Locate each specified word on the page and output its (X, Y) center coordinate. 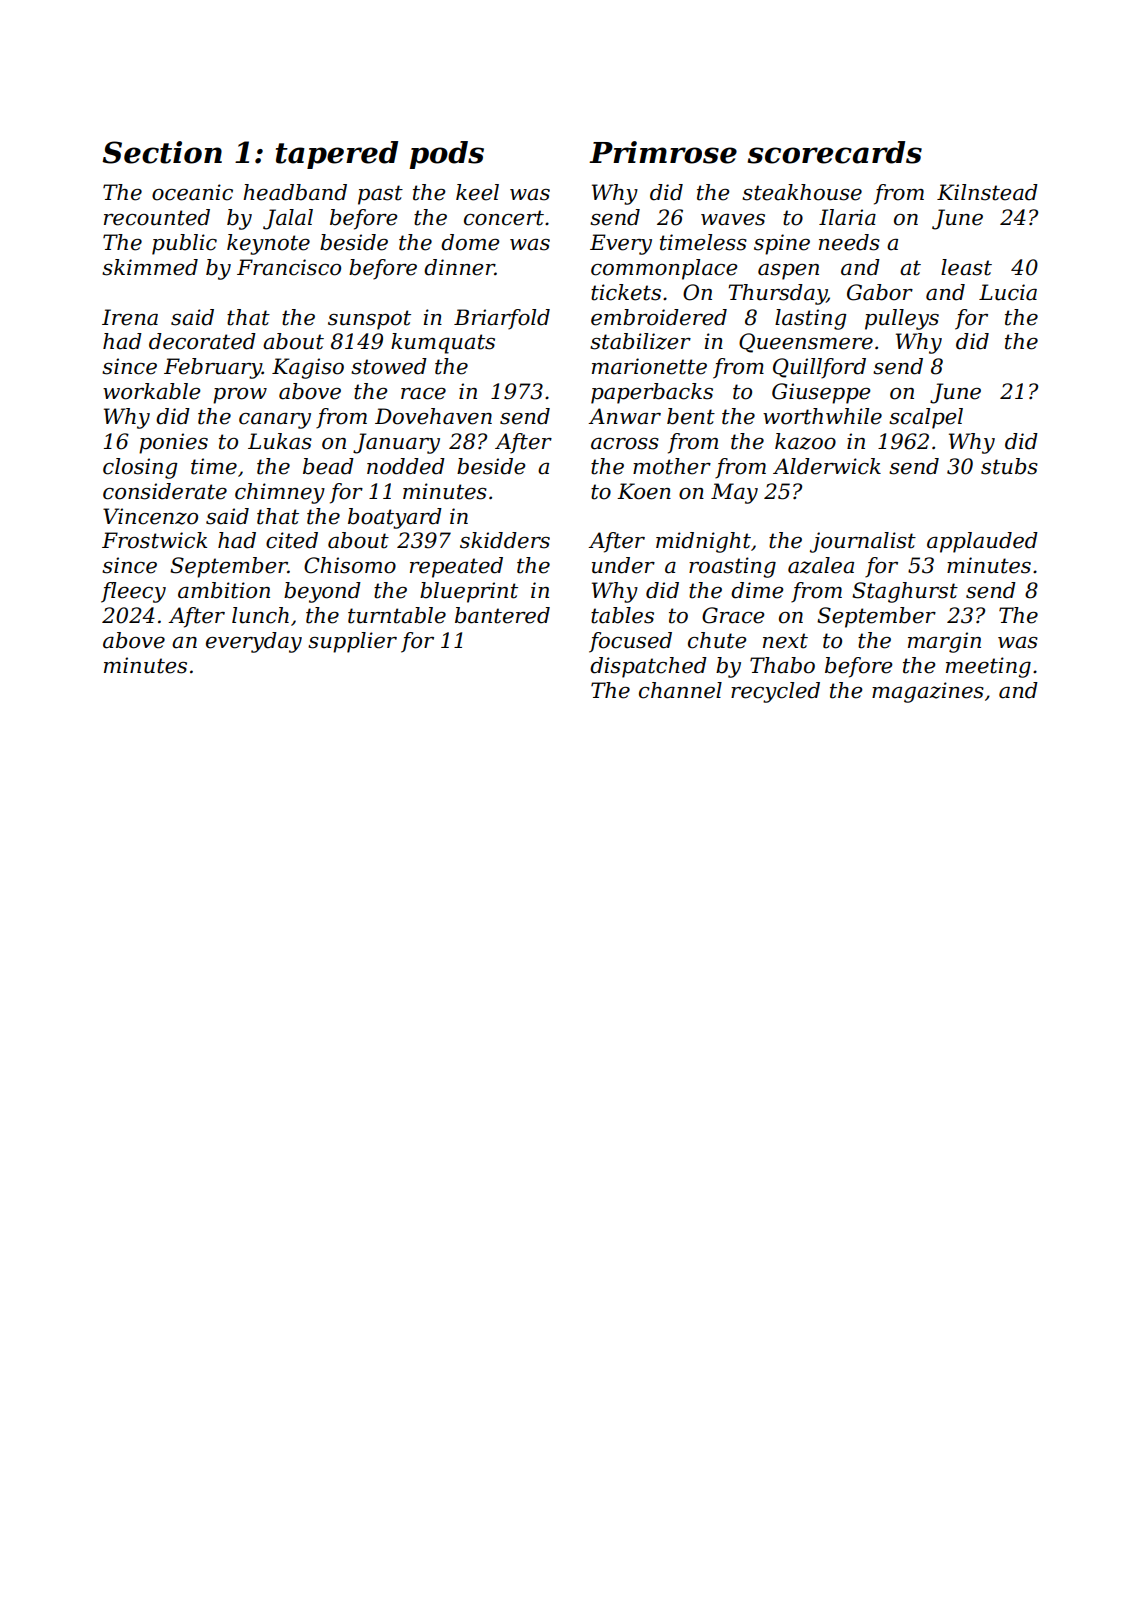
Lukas (280, 441)
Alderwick (827, 466)
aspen (788, 272)
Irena (130, 317)
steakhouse (802, 192)
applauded (982, 542)
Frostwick (154, 540)
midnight (703, 542)
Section (162, 152)
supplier (352, 642)
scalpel (926, 418)
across (625, 444)
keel (477, 192)
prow (240, 396)
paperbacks (652, 393)
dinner (459, 267)
